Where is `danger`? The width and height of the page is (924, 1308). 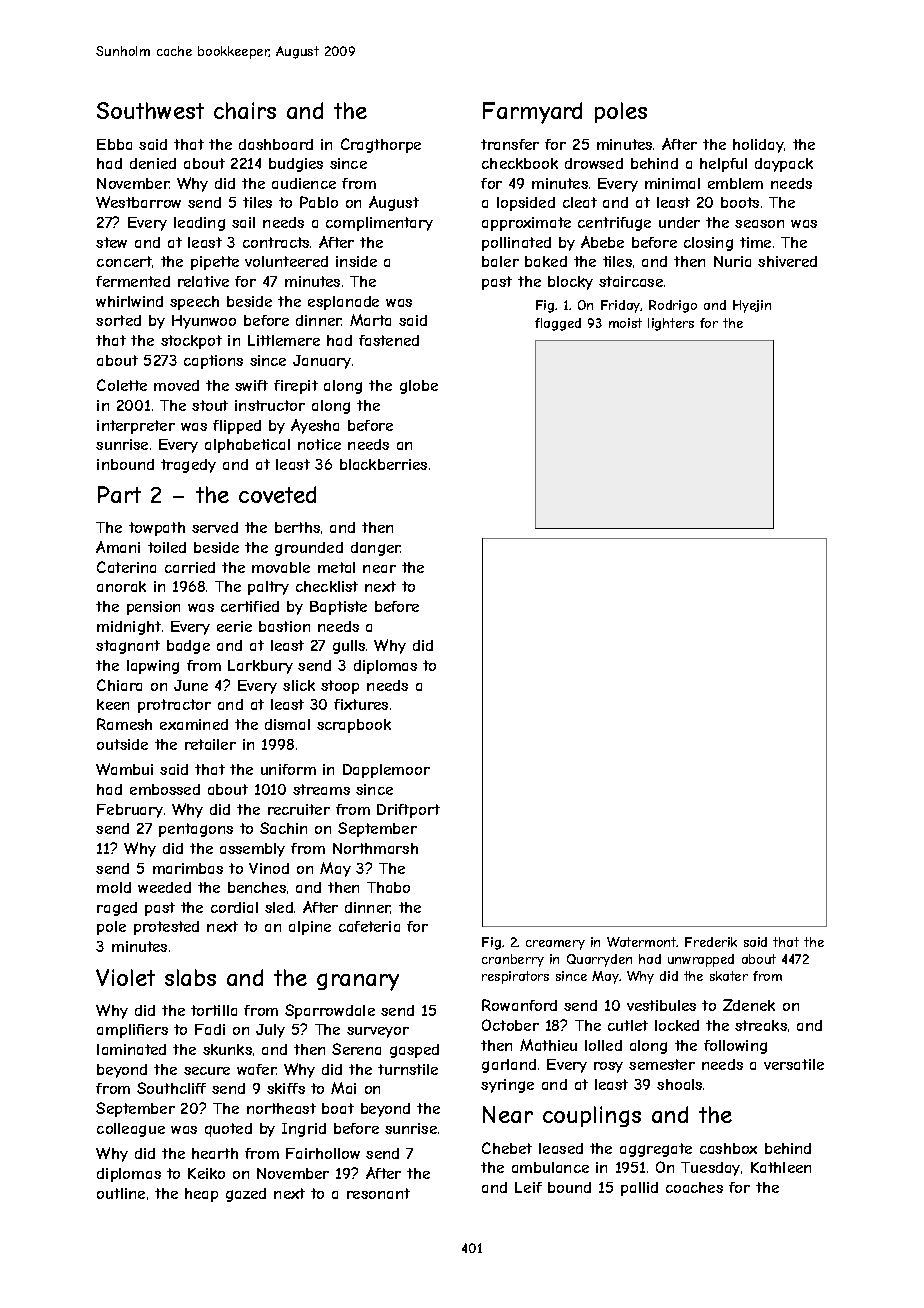
danger is located at coordinates (376, 549).
